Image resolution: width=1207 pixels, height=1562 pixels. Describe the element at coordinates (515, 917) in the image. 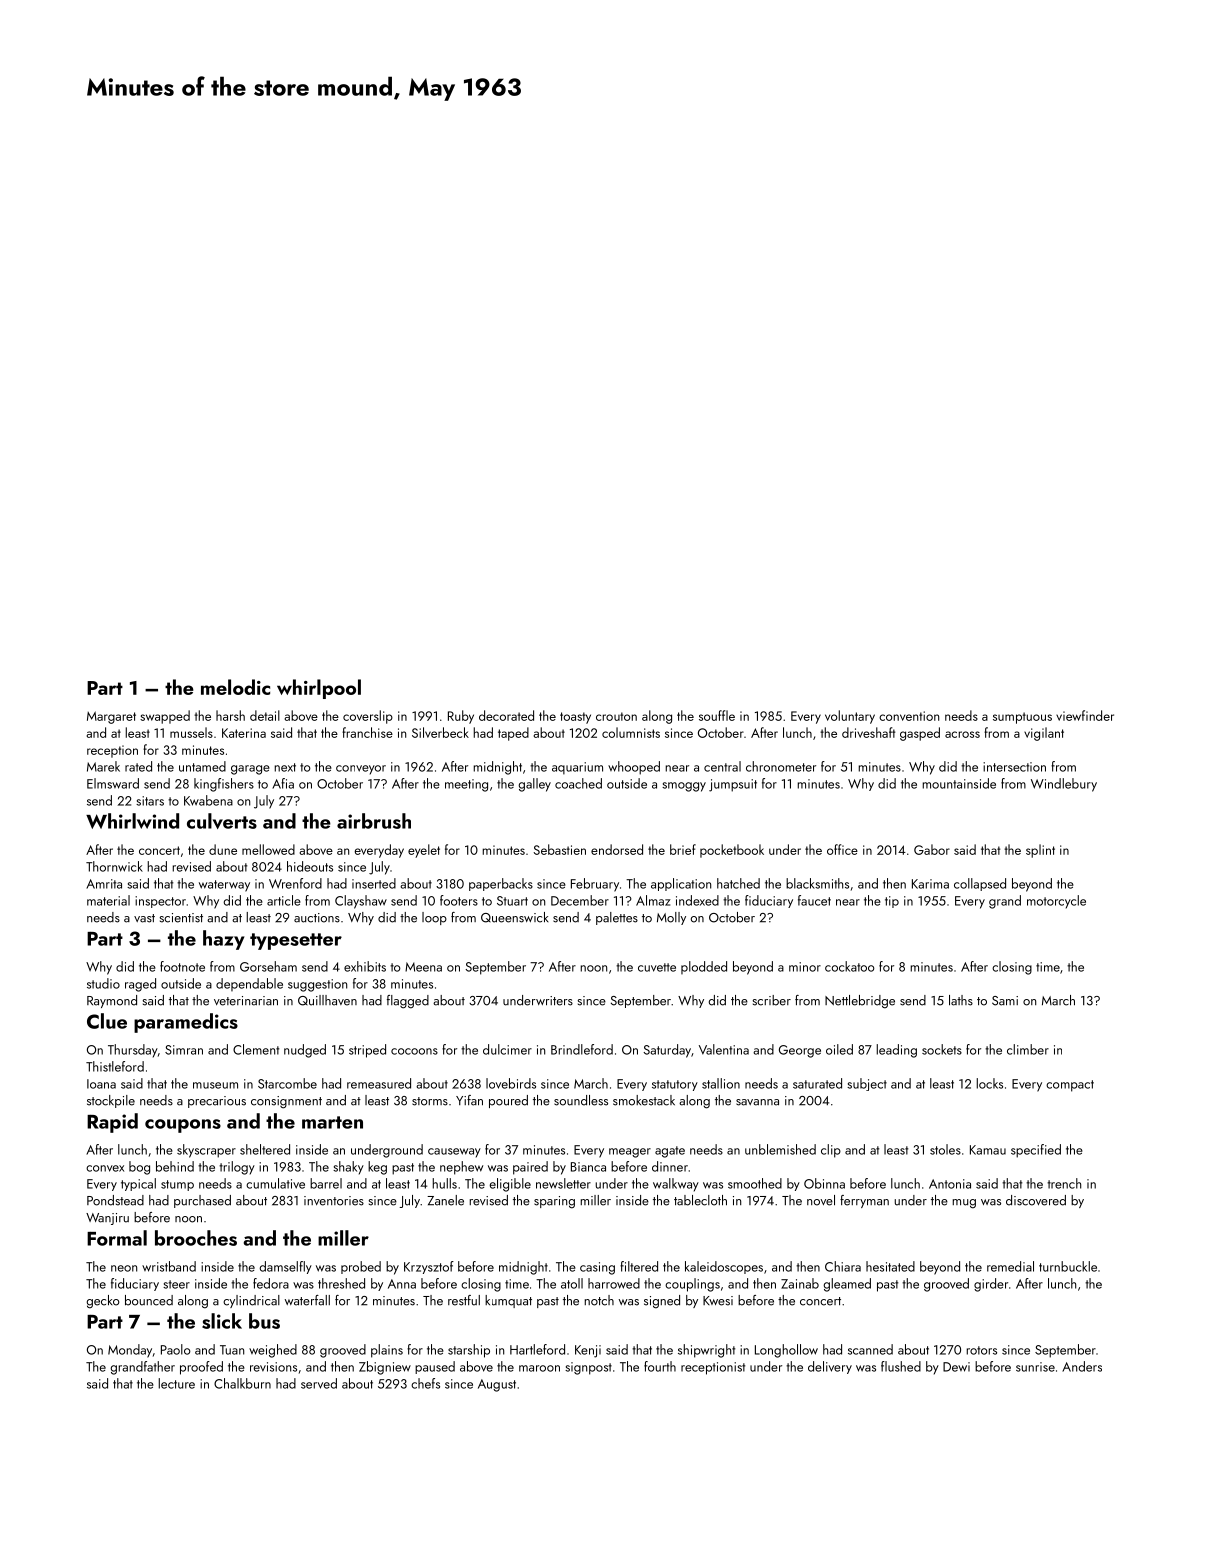

I see `Queenswick` at that location.
